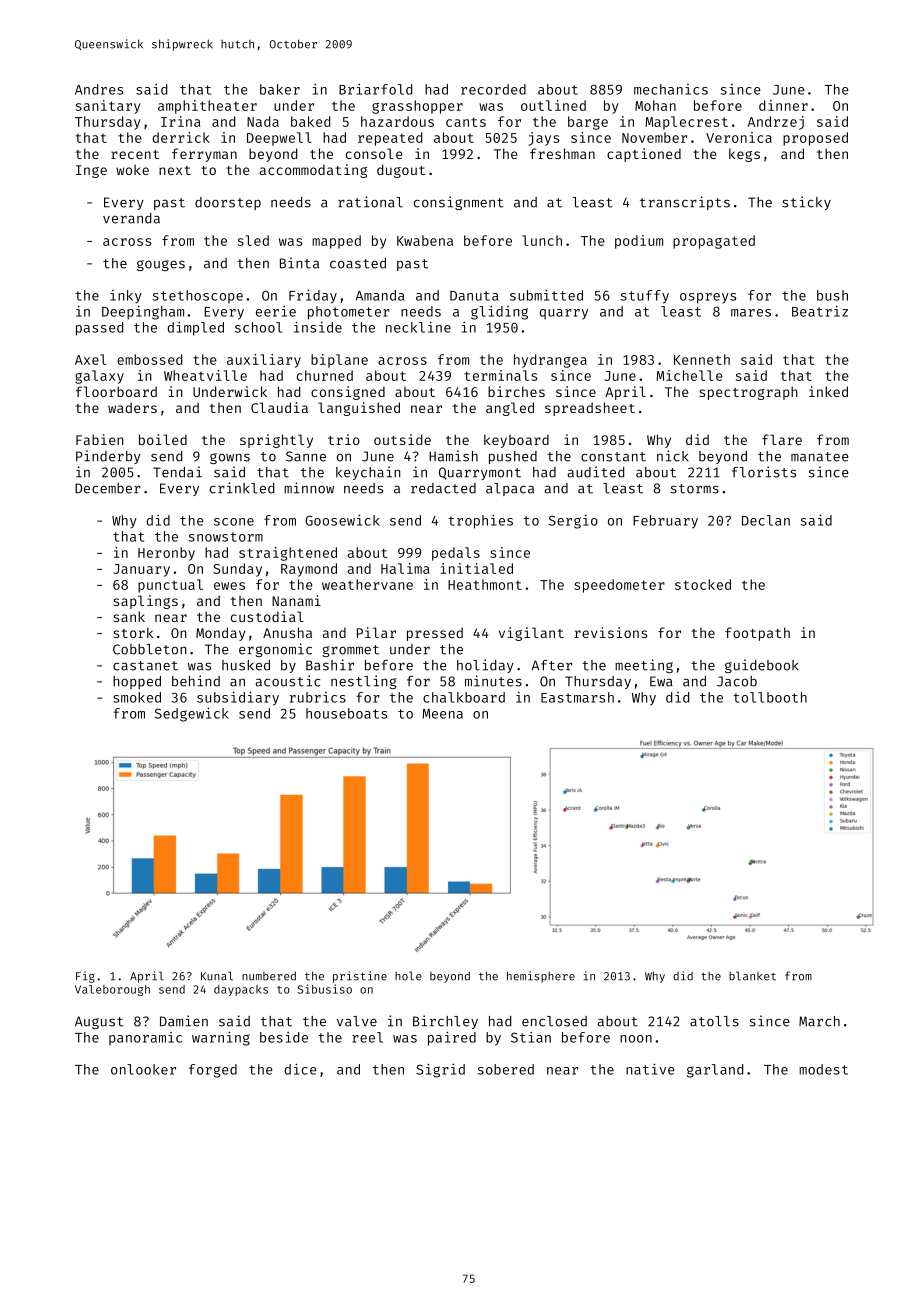 The height and width of the screenshot is (1308, 924). I want to click on lunch, so click(542, 240).
